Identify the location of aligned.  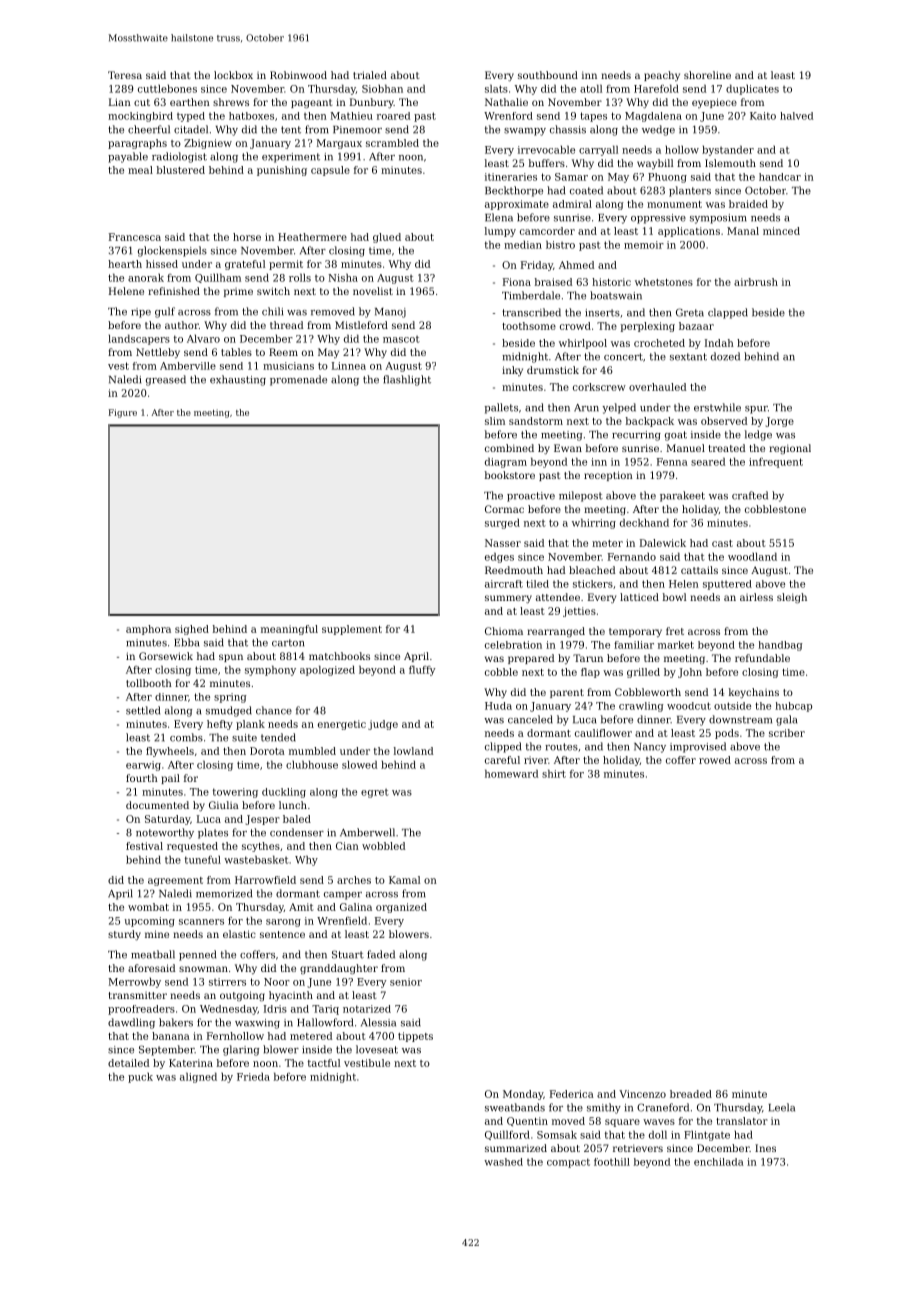
(198, 1077).
